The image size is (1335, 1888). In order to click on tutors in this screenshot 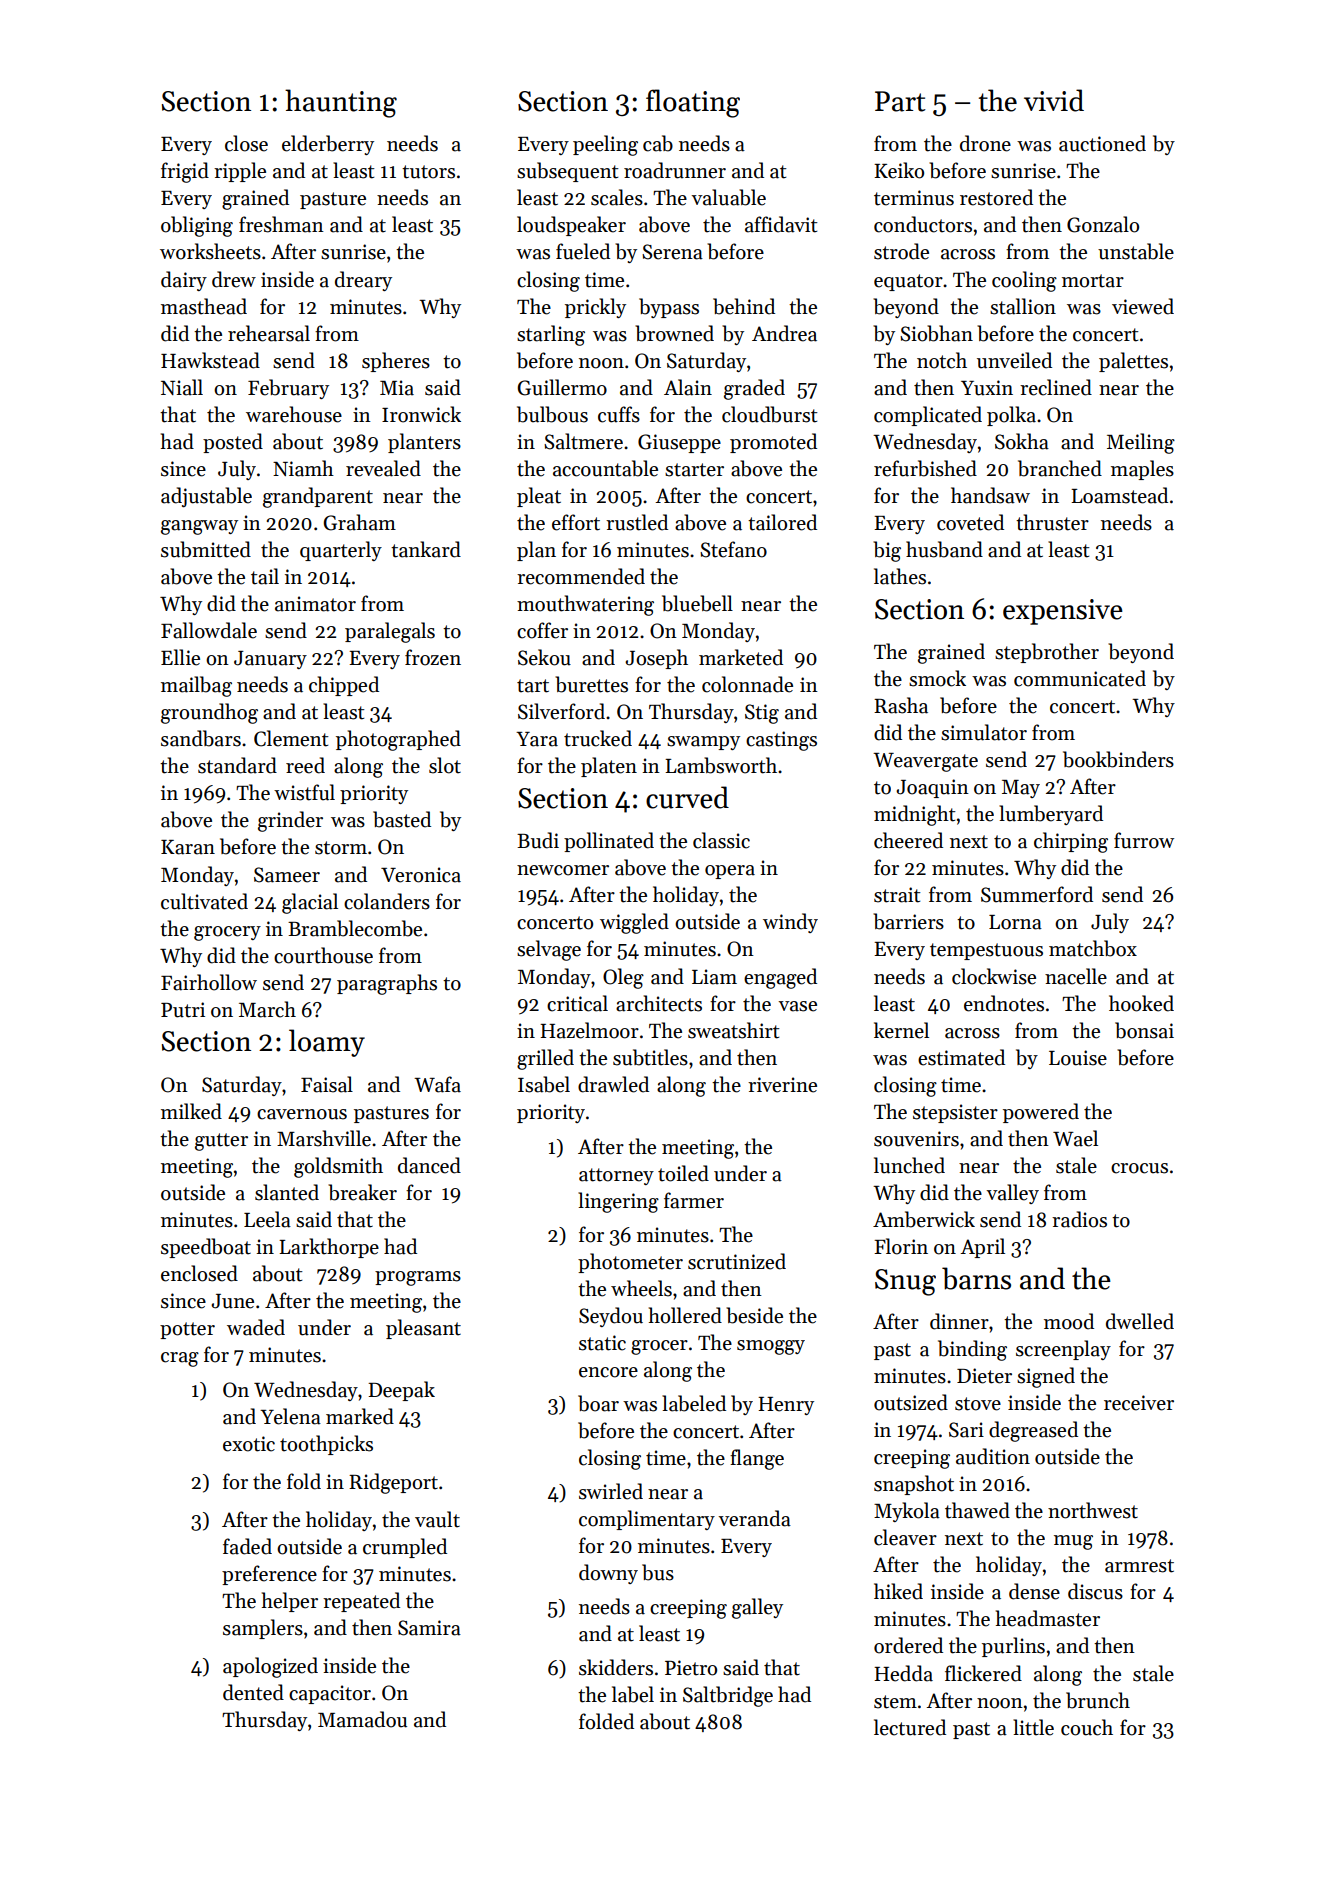, I will do `click(428, 172)`.
